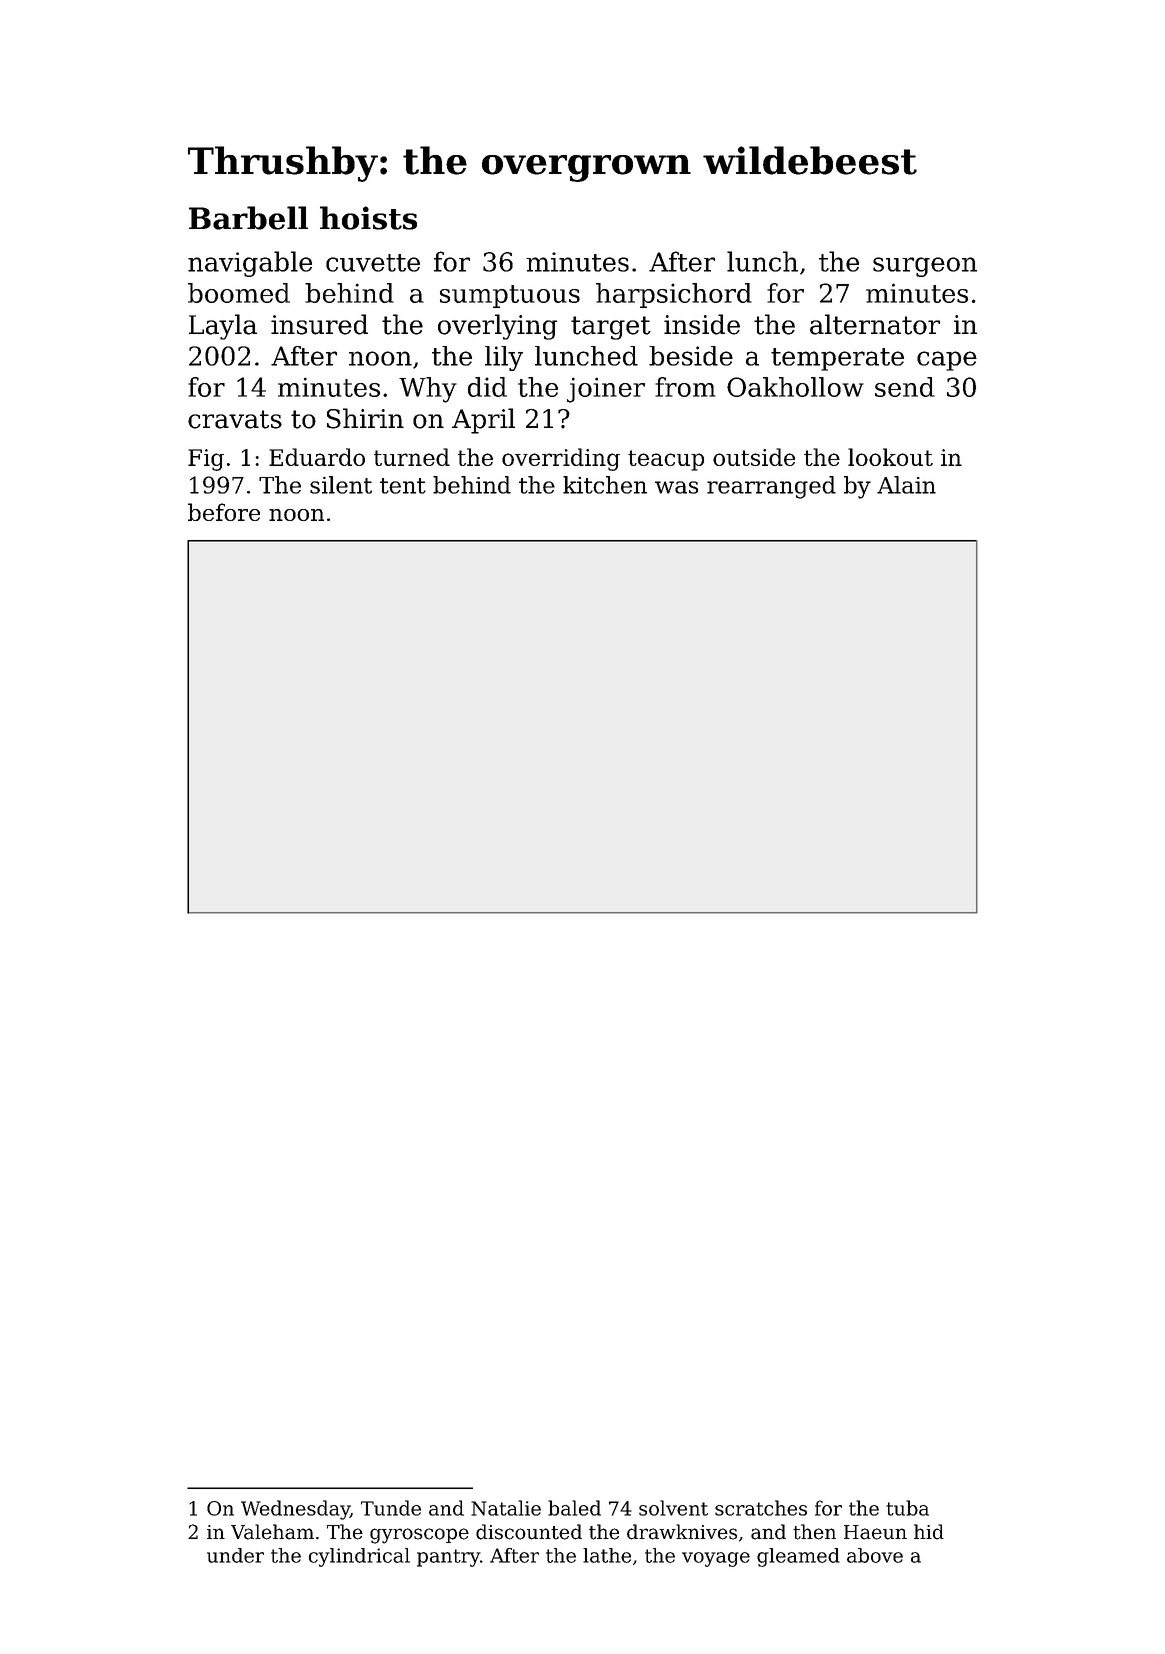 The image size is (1165, 1654). What do you see at coordinates (341, 485) in the screenshot?
I see `silent` at bounding box center [341, 485].
